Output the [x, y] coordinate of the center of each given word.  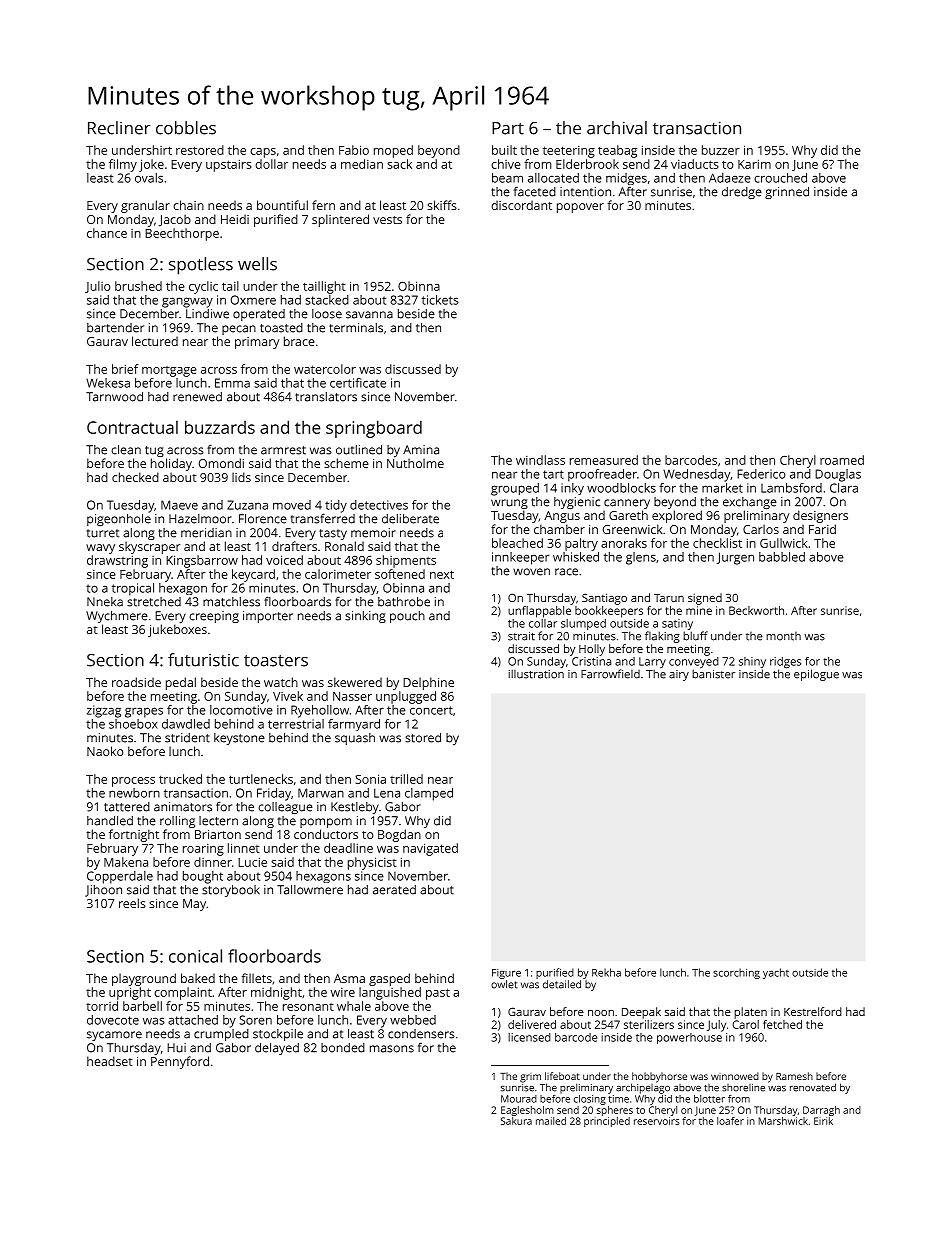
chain [188, 205]
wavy [100, 549]
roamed [842, 460]
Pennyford [180, 1062]
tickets [440, 300]
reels [132, 903]
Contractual [132, 427]
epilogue [816, 675]
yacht [776, 973]
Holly [592, 650]
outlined [359, 450]
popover [580, 208]
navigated [430, 849]
